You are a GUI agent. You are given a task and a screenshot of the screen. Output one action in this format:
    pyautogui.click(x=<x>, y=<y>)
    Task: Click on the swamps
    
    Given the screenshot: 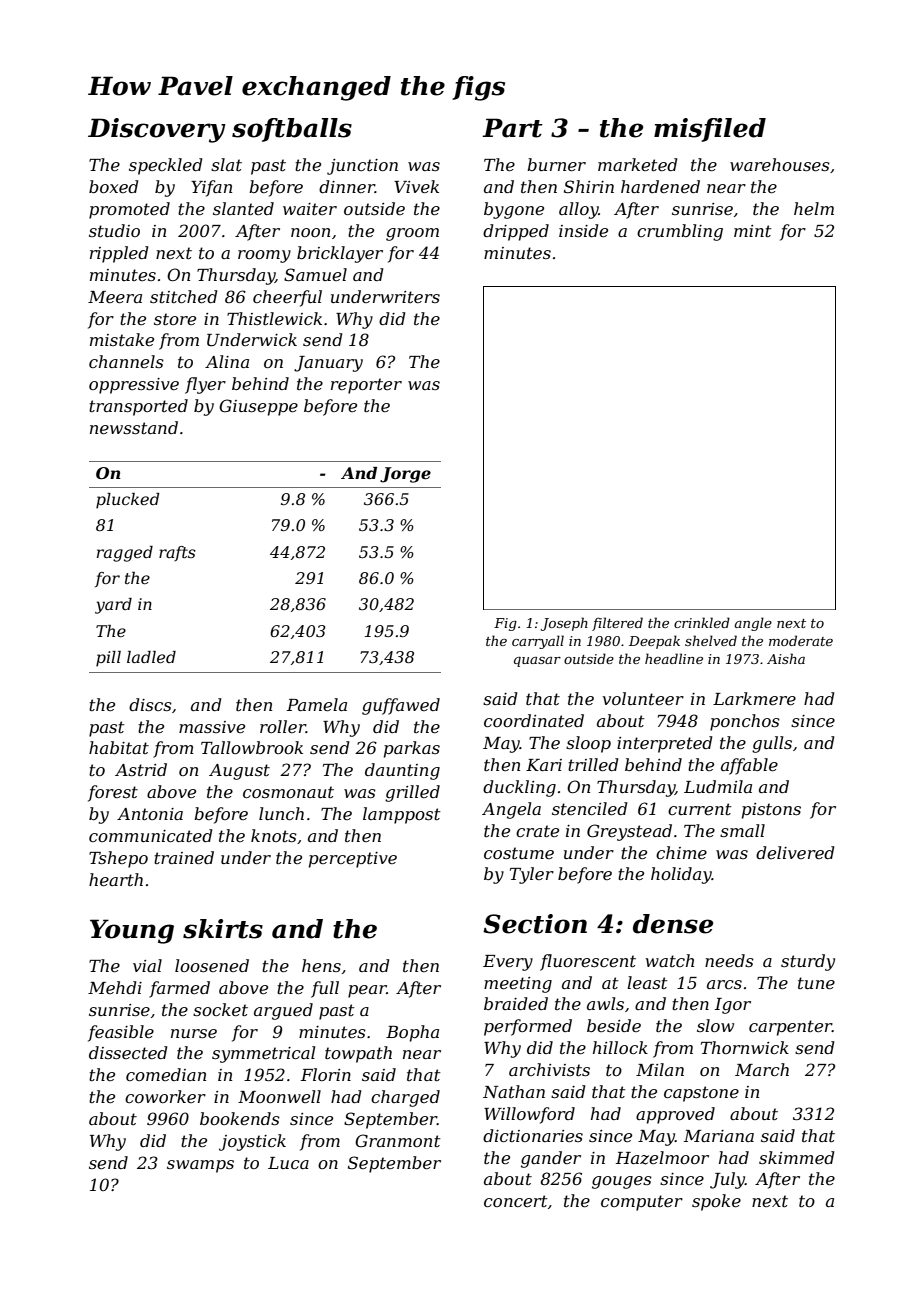 What is the action you would take?
    pyautogui.click(x=200, y=1166)
